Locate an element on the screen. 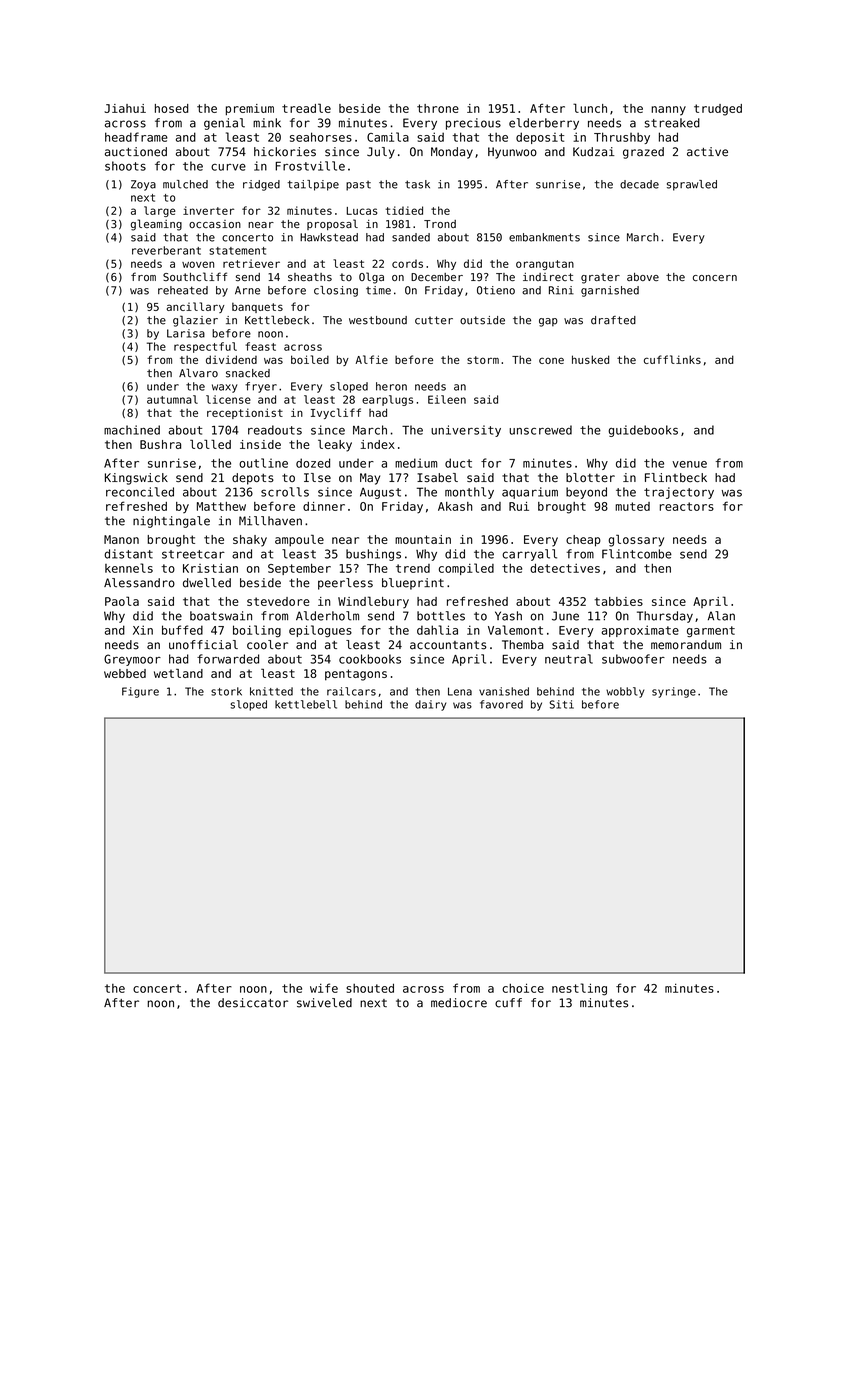 This screenshot has width=849, height=1400. hosed is located at coordinates (171, 108).
